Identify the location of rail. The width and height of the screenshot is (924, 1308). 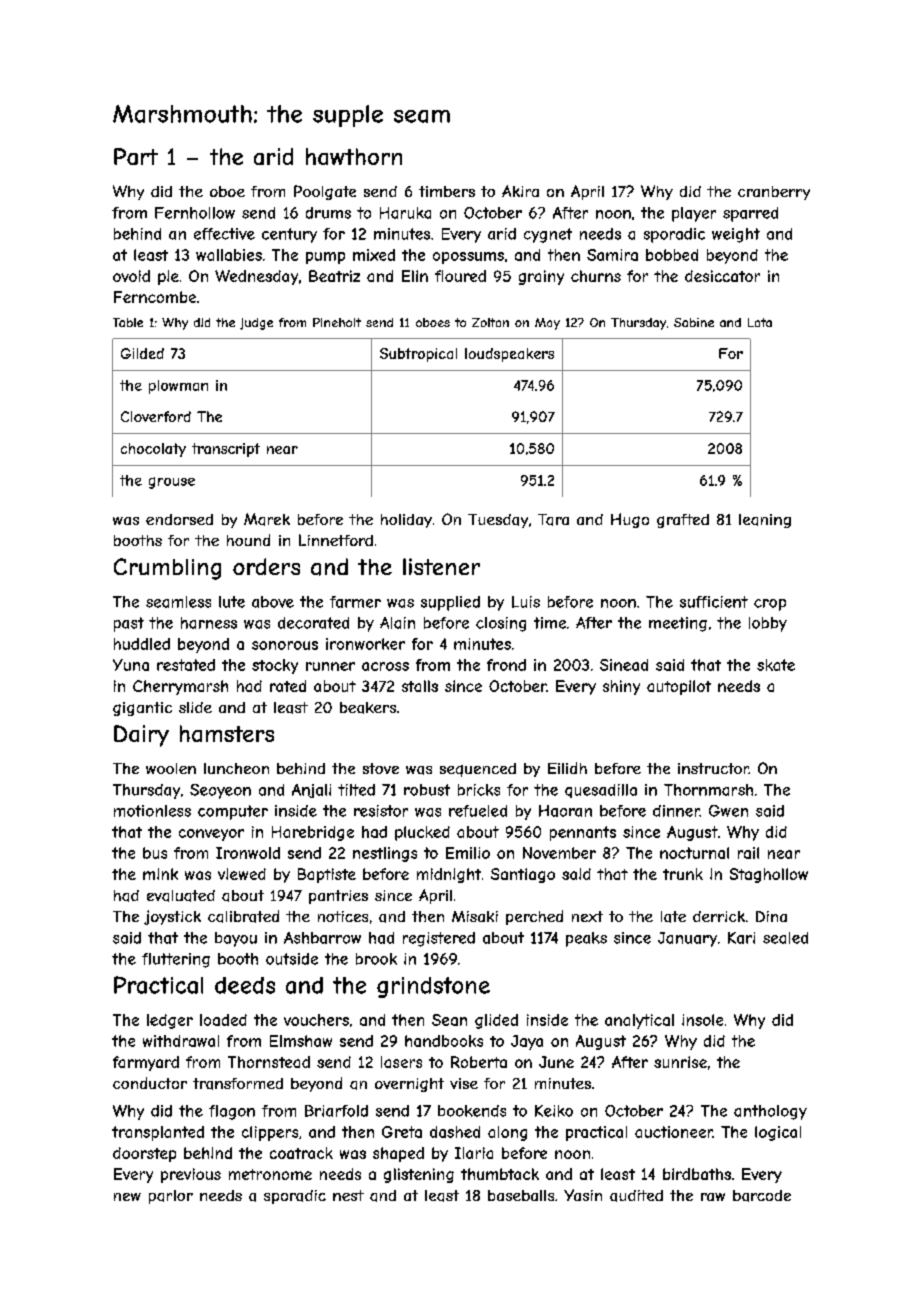
(748, 853).
